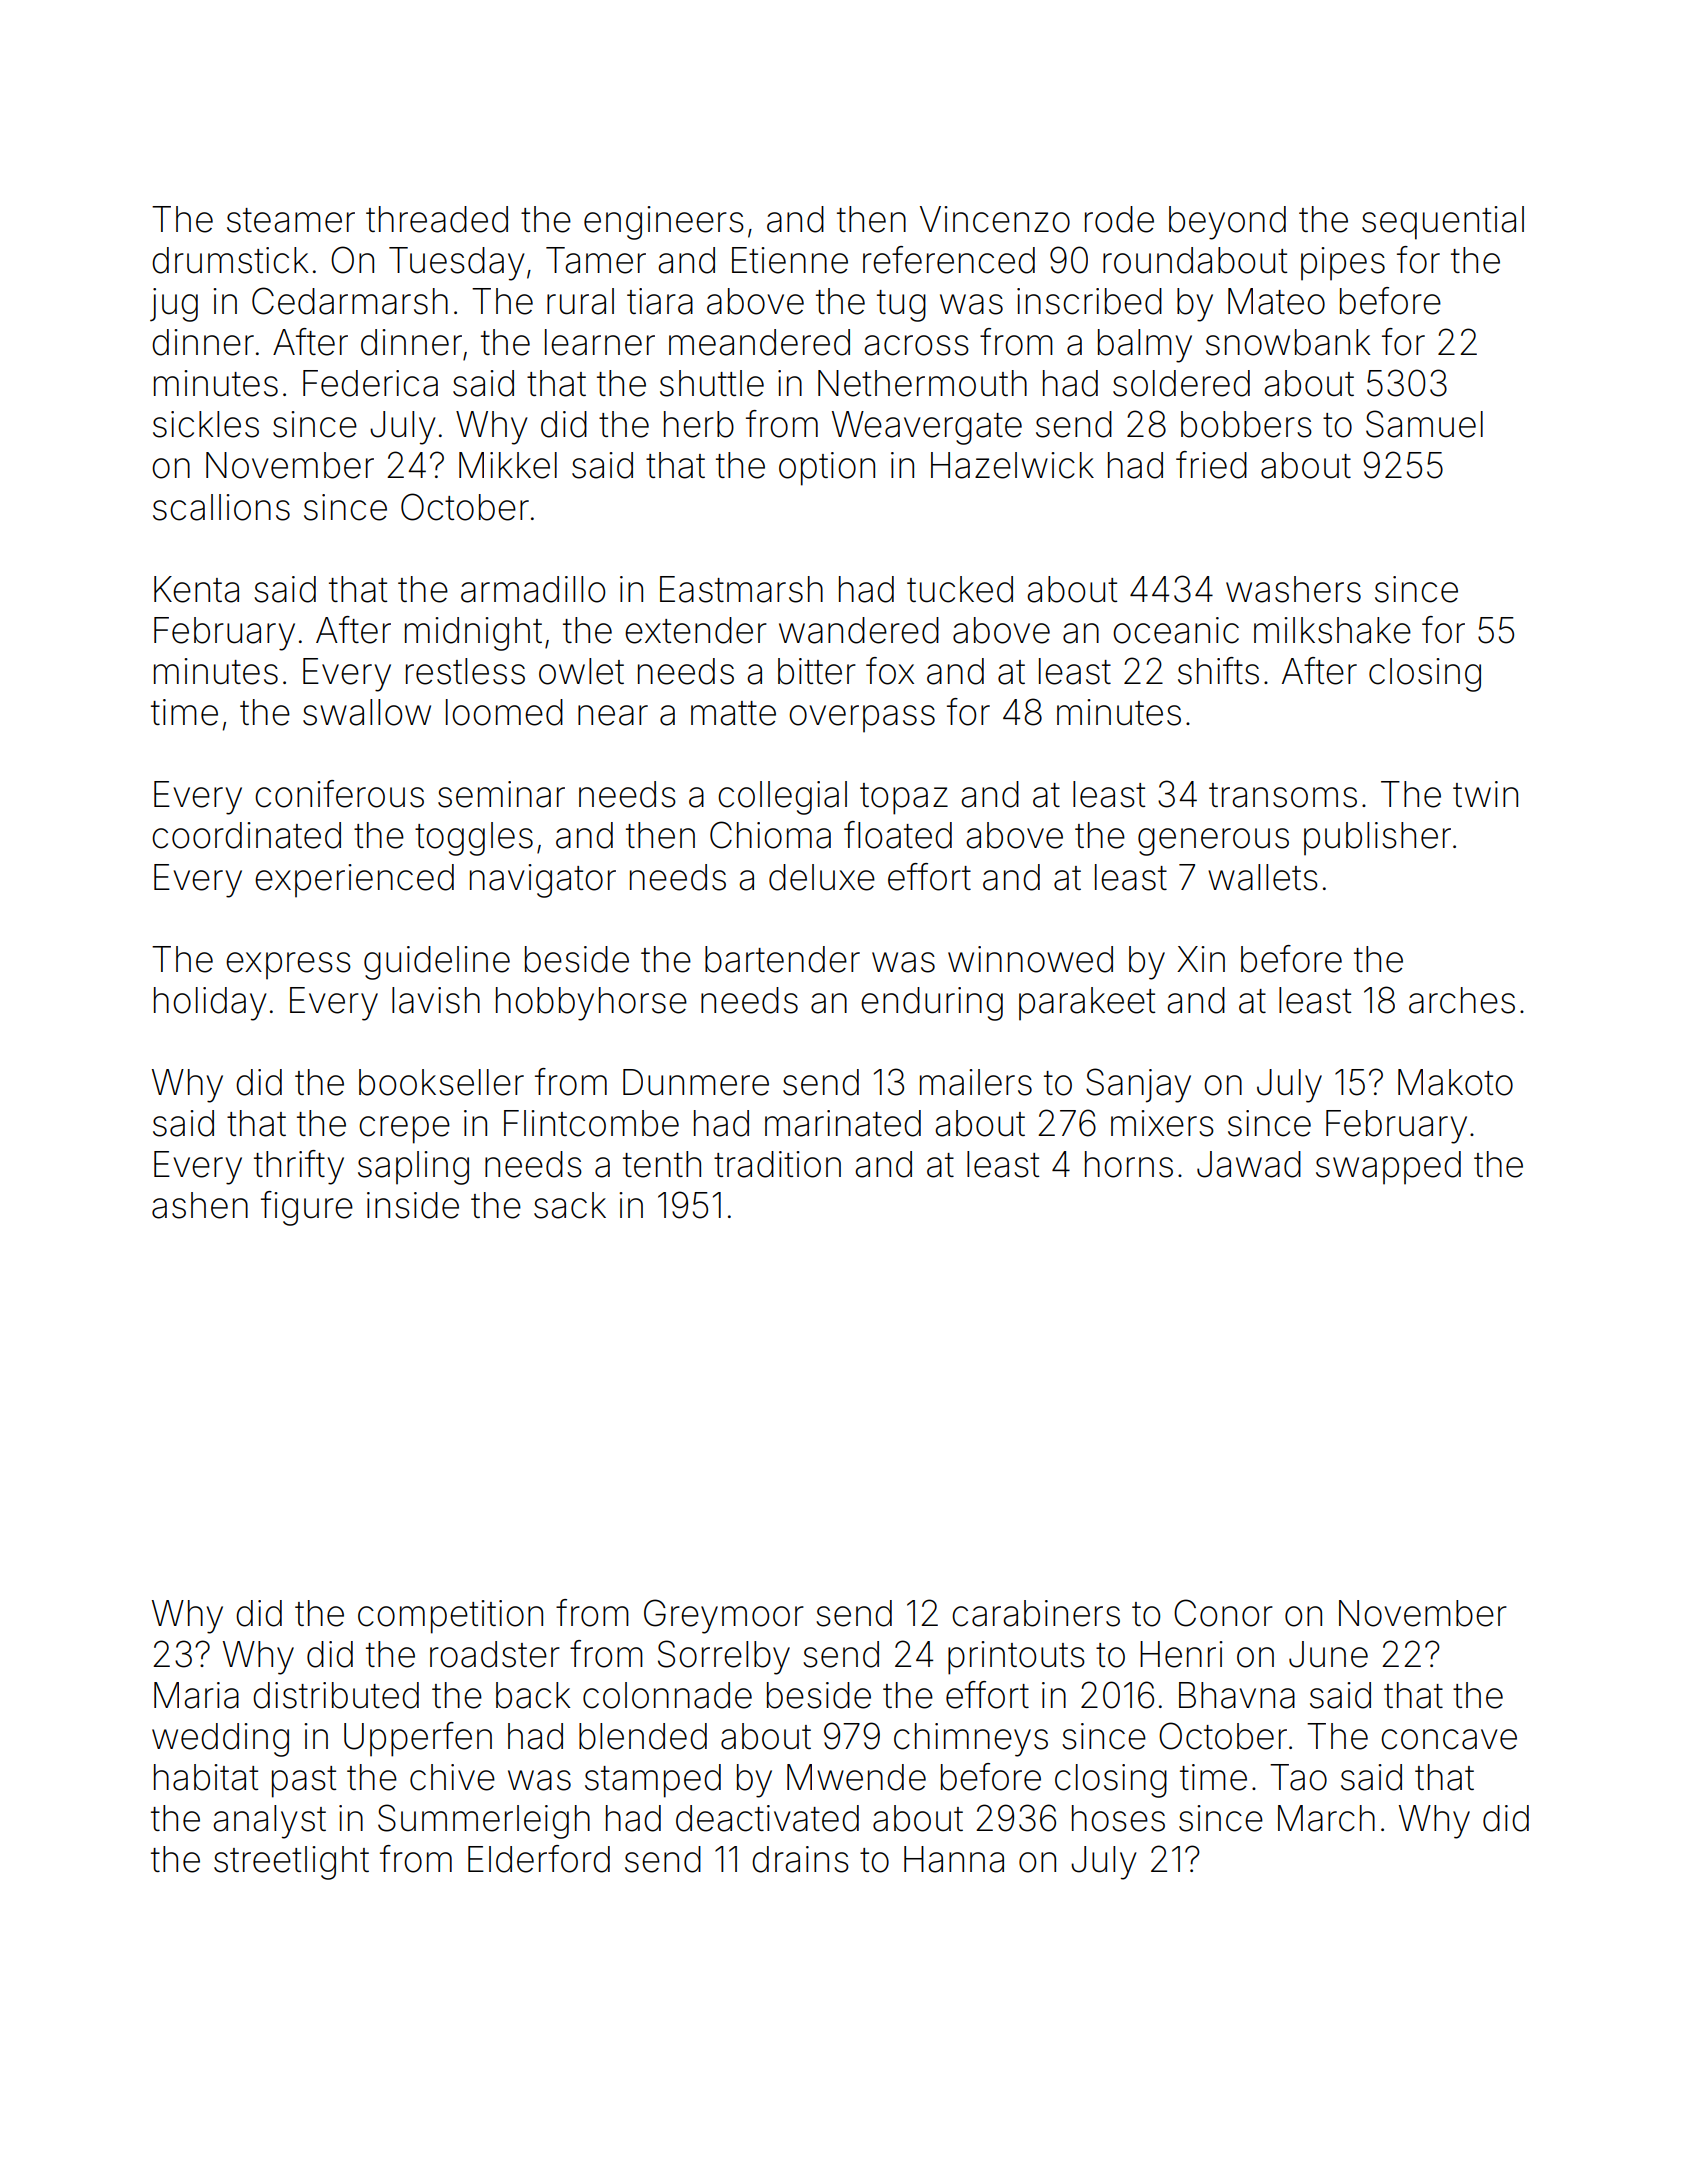 The height and width of the screenshot is (2178, 1683). What do you see at coordinates (307, 1208) in the screenshot?
I see `figure` at bounding box center [307, 1208].
